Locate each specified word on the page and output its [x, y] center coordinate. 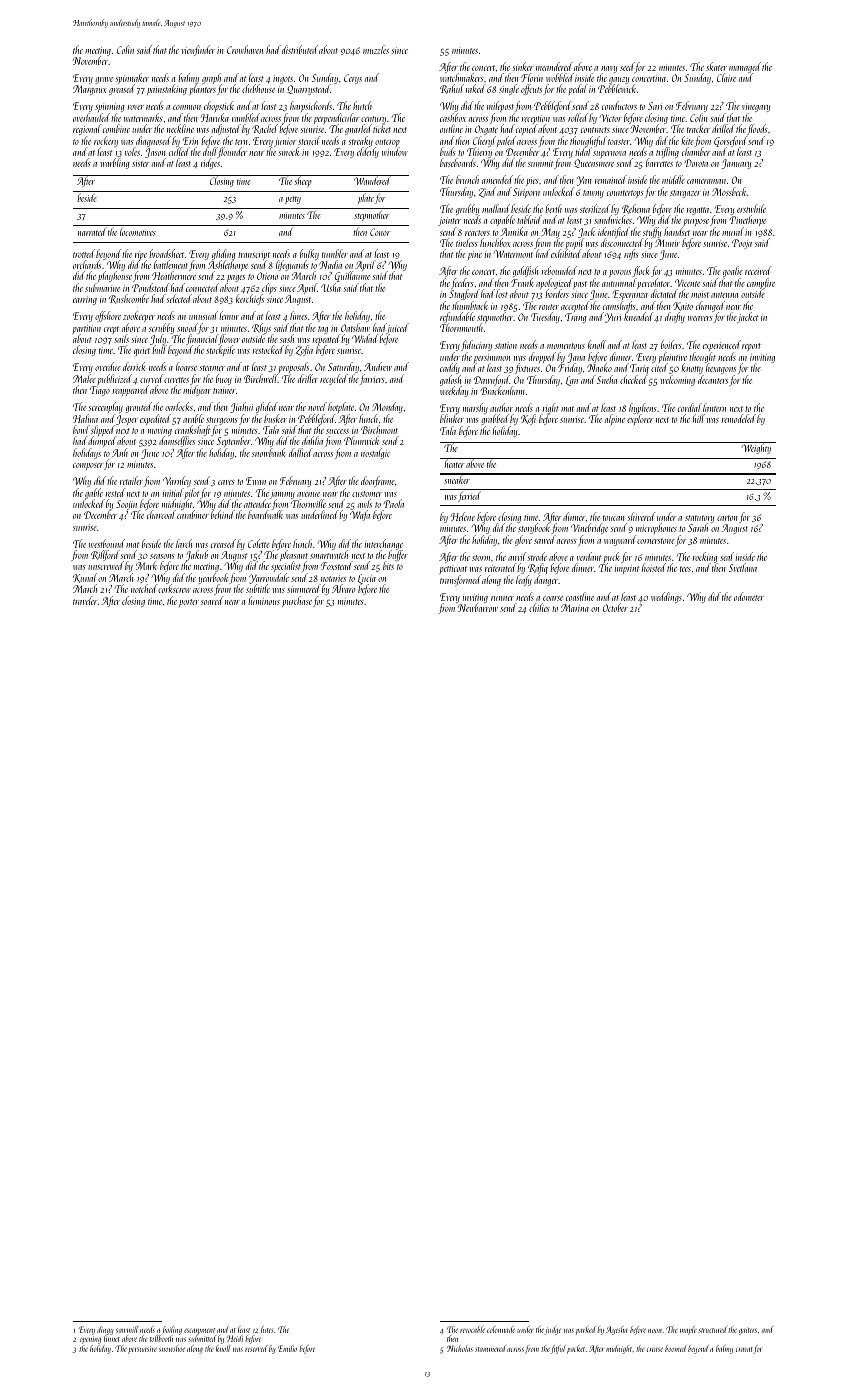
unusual [203, 315]
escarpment [200, 1332]
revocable [472, 1329]
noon [655, 1331]
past [580, 285]
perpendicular [336, 119]
